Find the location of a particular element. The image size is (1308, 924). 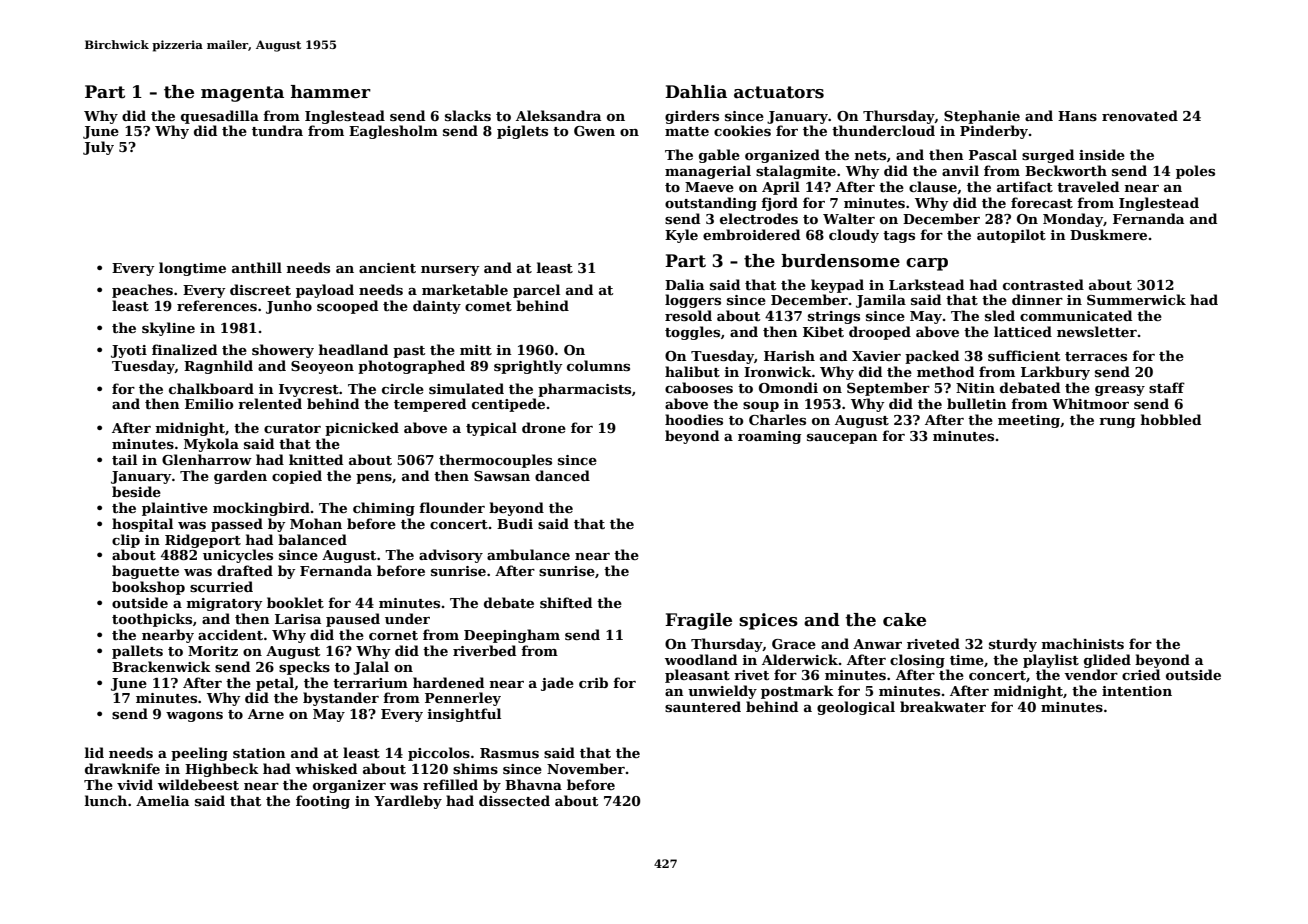

intention is located at coordinates (1137, 691).
